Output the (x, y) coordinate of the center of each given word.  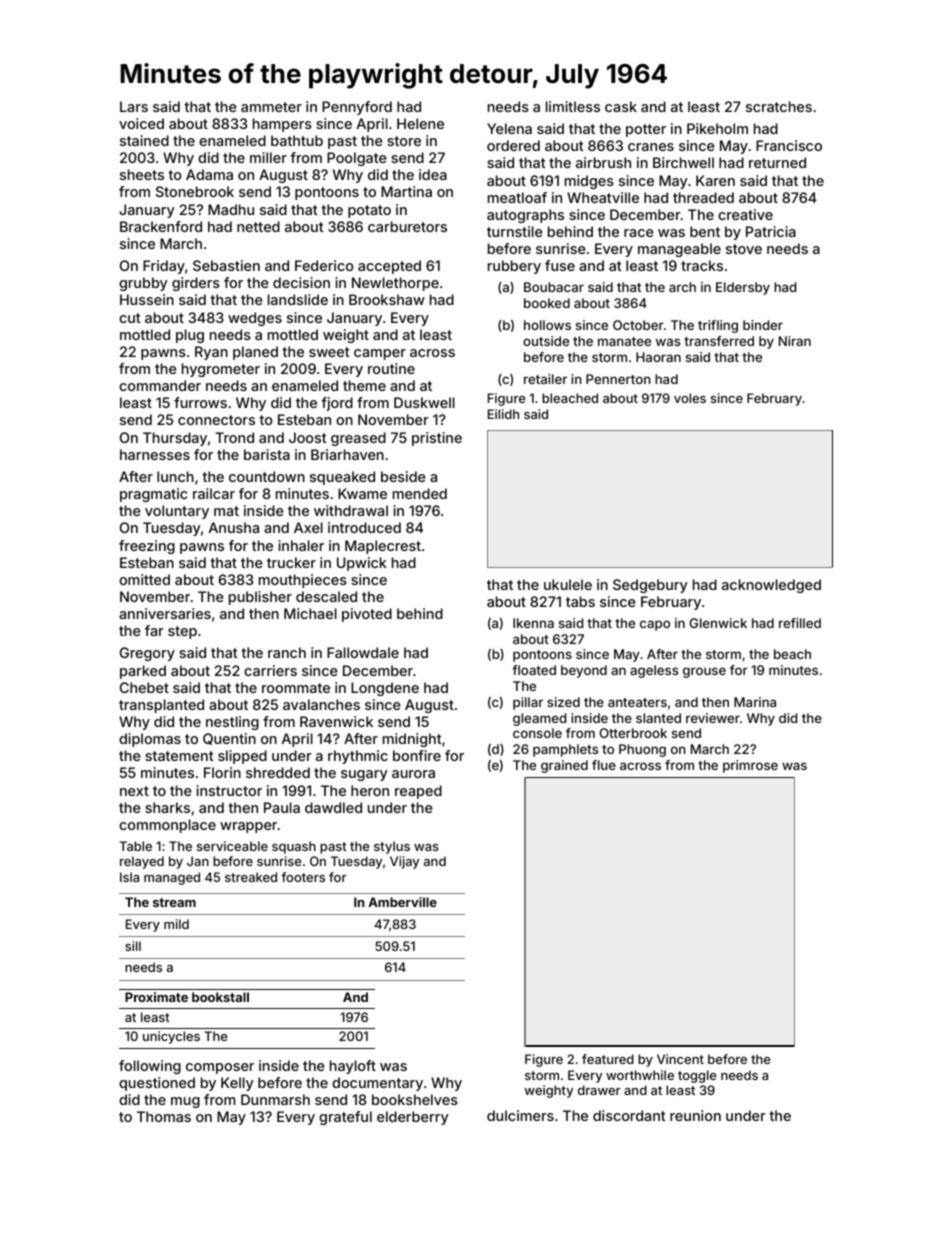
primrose (750, 766)
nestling (232, 723)
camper (380, 354)
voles (690, 398)
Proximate (156, 997)
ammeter (271, 107)
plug (190, 336)
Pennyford (357, 108)
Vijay (404, 862)
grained (564, 766)
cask (621, 106)
